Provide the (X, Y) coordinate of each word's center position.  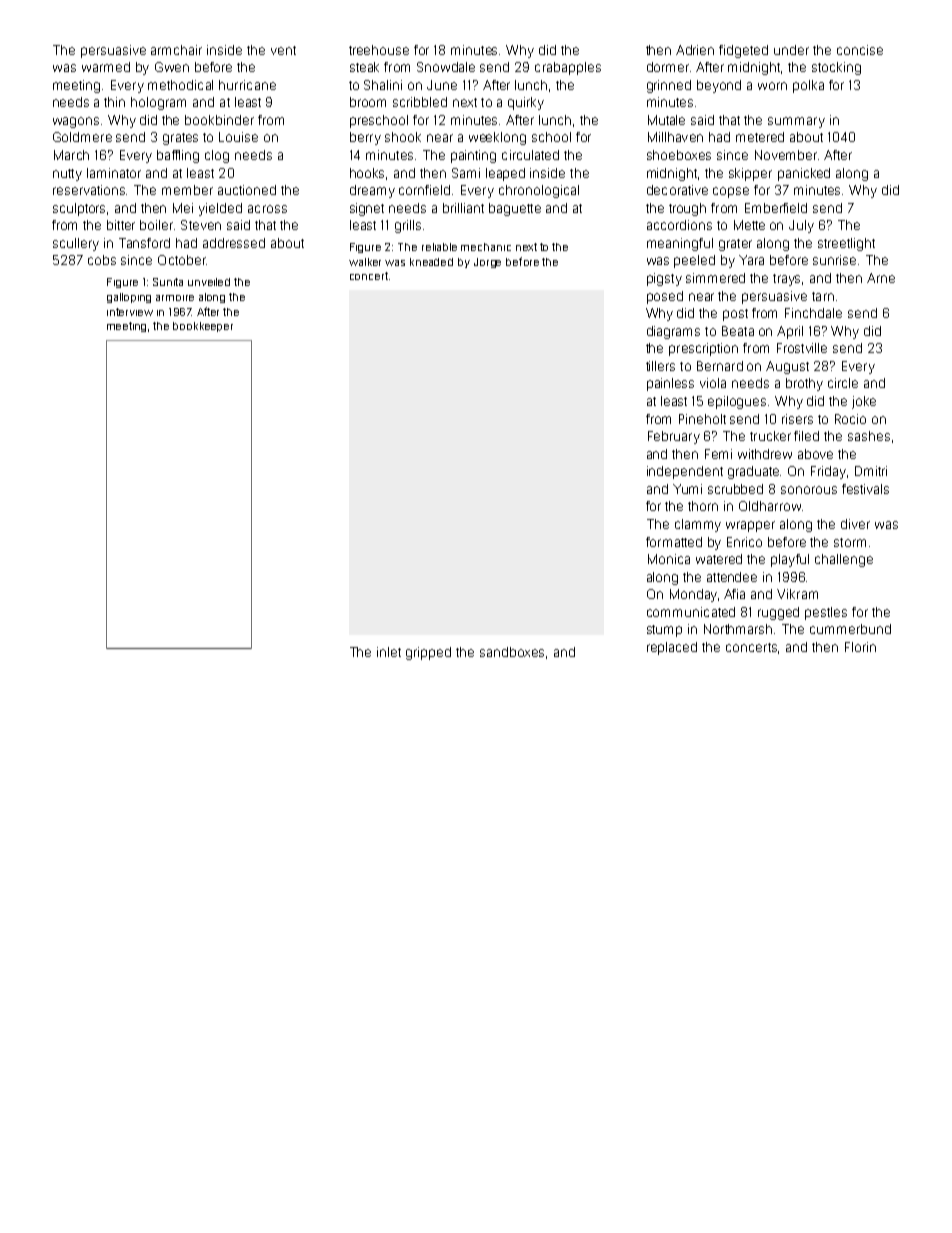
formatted (674, 542)
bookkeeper (203, 327)
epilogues (737, 402)
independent (685, 472)
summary (796, 122)
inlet (389, 652)
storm (850, 542)
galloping (129, 298)
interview (130, 312)
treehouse (379, 50)
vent (283, 50)
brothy (804, 384)
